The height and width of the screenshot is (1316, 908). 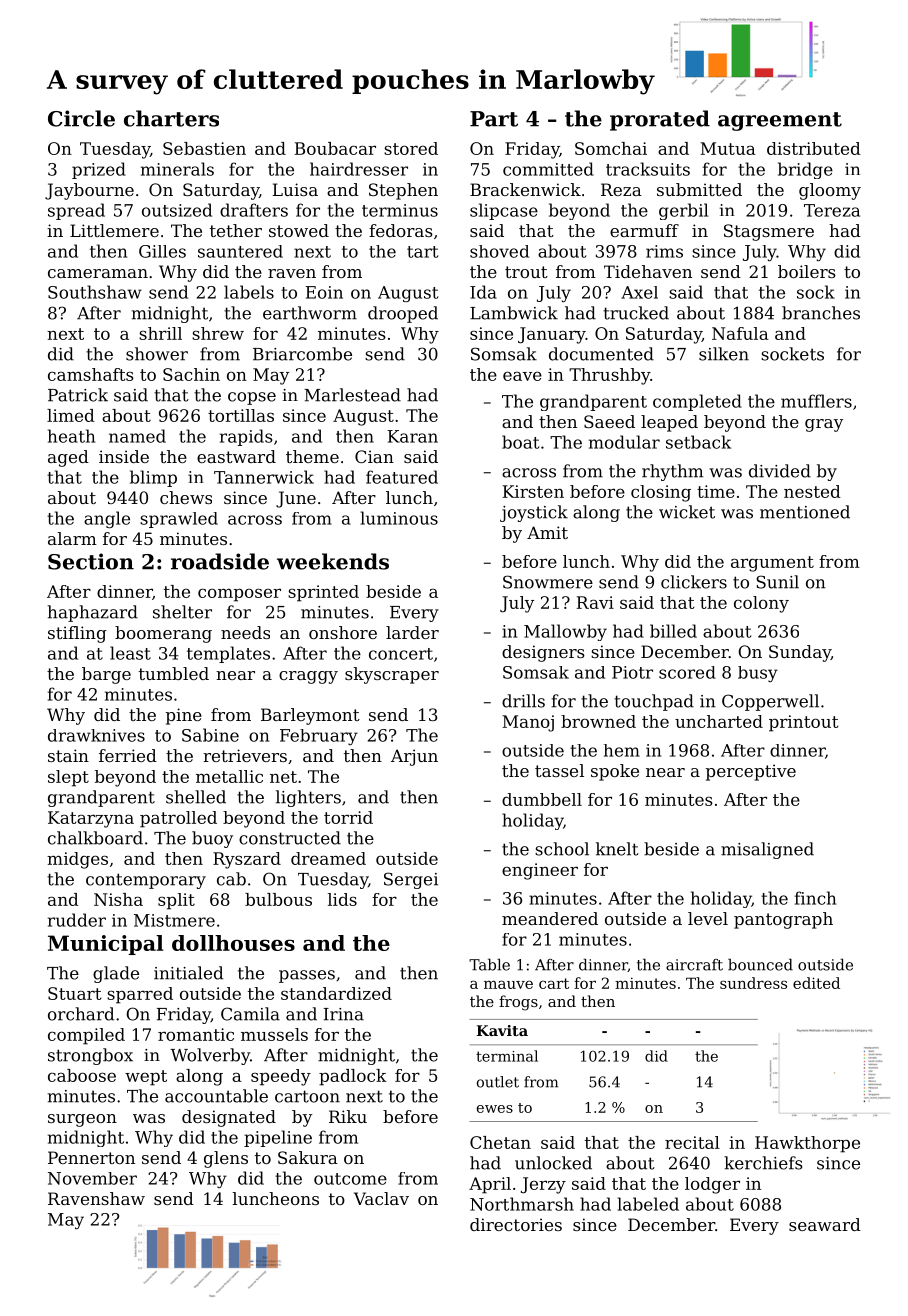 I want to click on Vaclav, so click(x=381, y=1198).
